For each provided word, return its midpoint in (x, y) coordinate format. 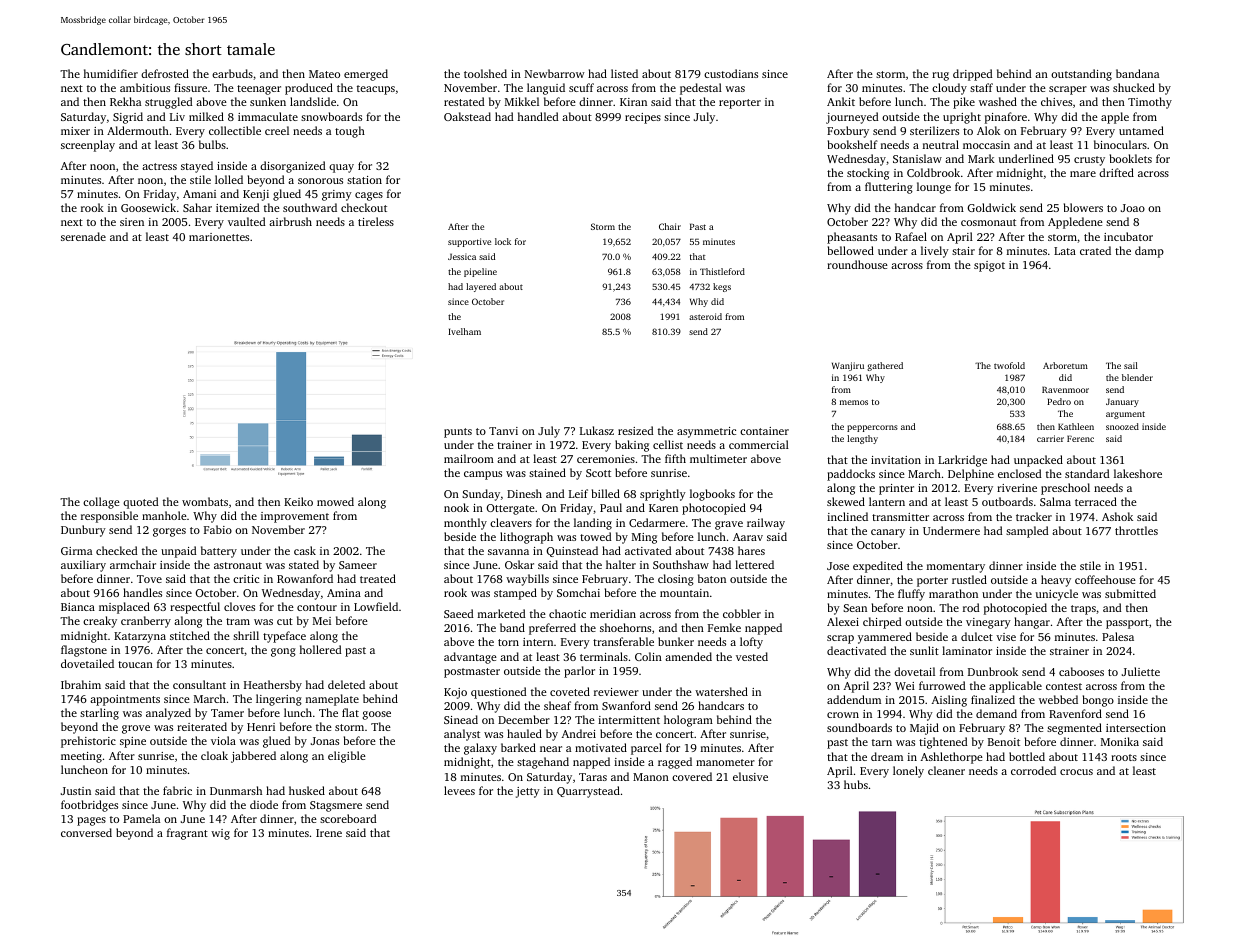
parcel (646, 749)
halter (621, 564)
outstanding (1081, 75)
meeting (81, 757)
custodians (731, 73)
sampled (1027, 532)
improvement (295, 517)
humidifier (111, 73)
